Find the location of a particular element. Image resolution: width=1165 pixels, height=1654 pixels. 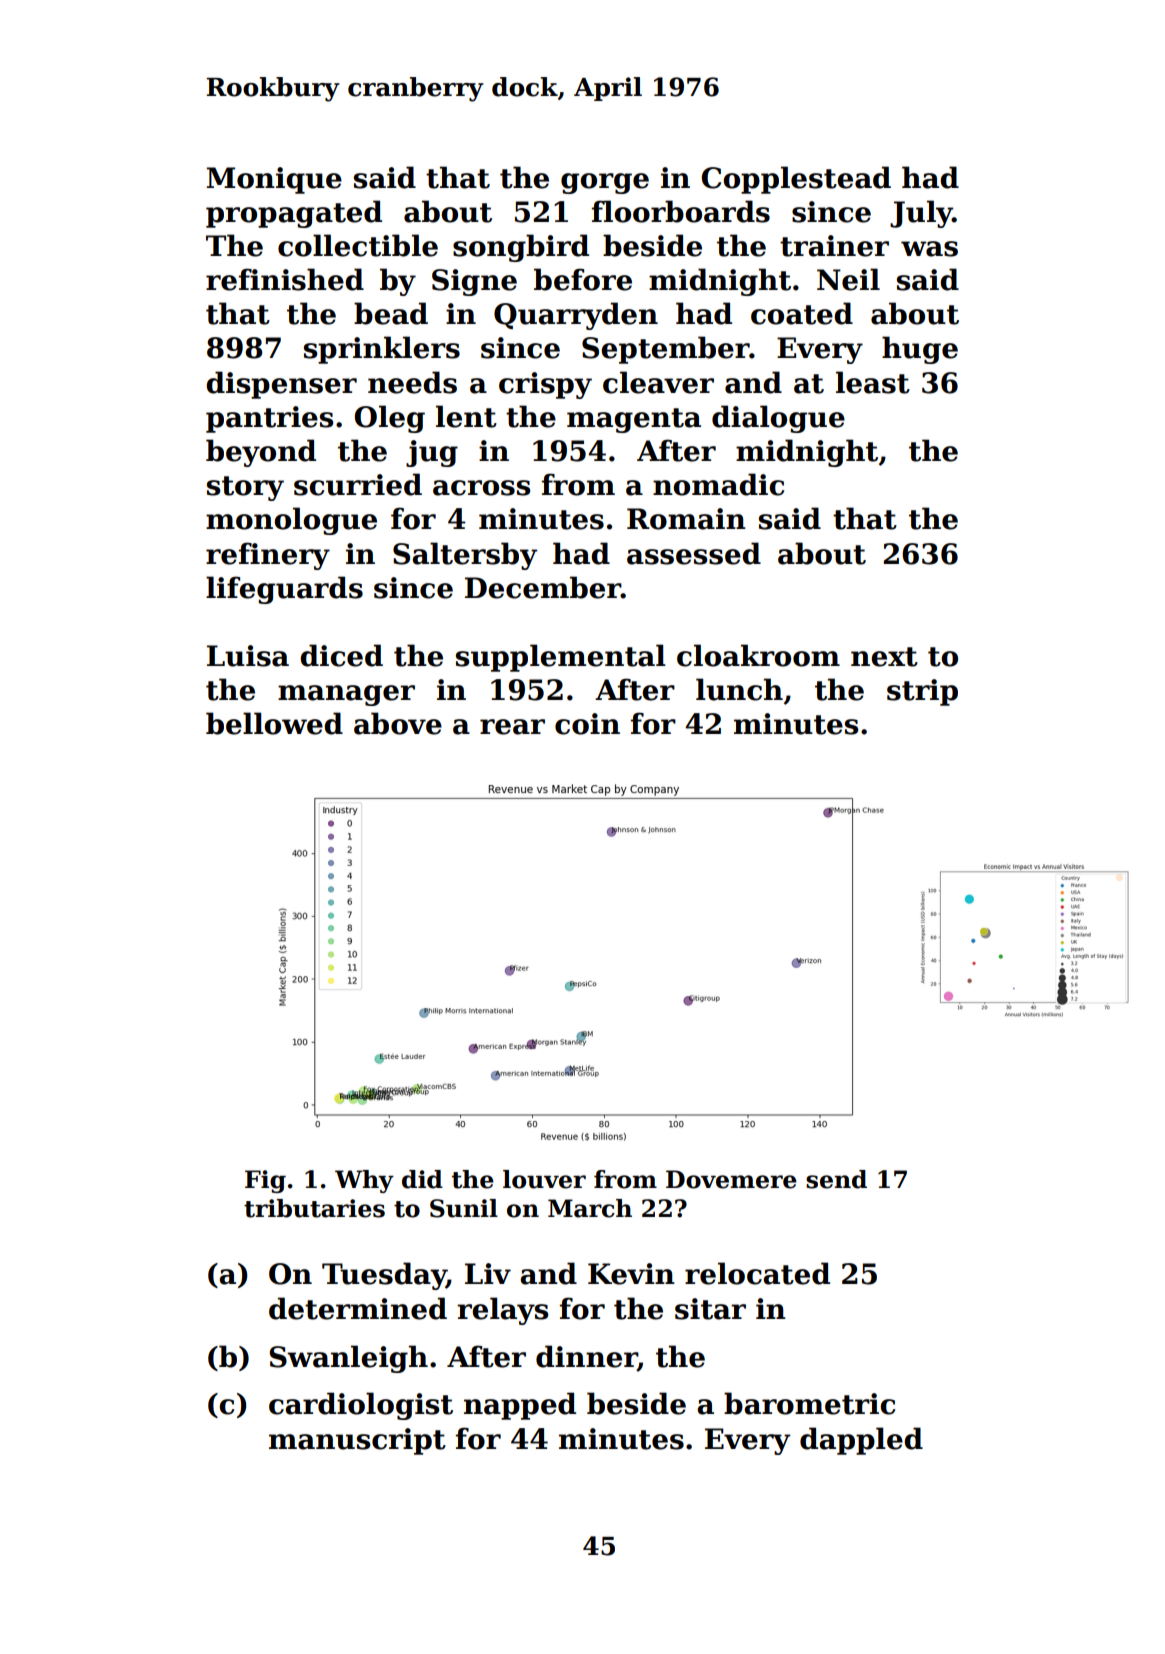

cloakroom is located at coordinates (758, 655).
